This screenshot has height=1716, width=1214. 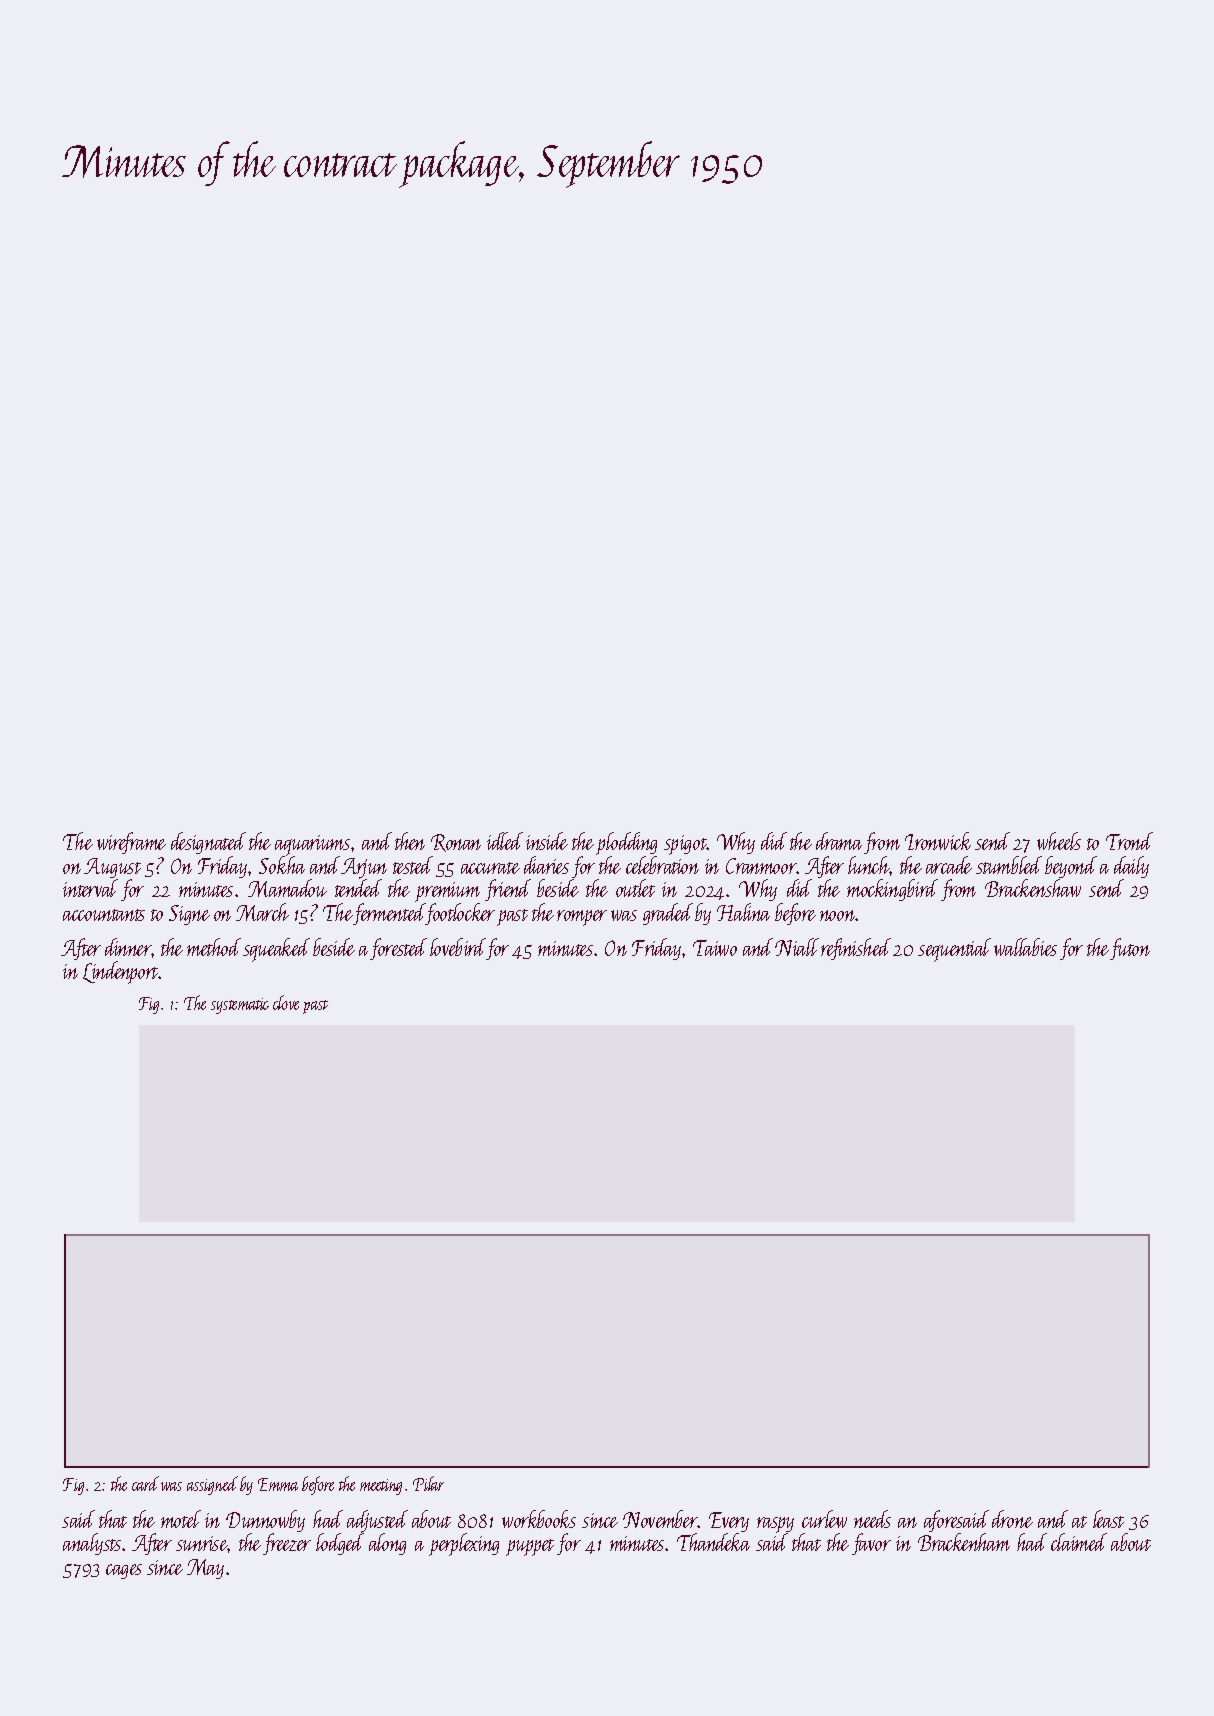 I want to click on favor, so click(x=871, y=1544).
